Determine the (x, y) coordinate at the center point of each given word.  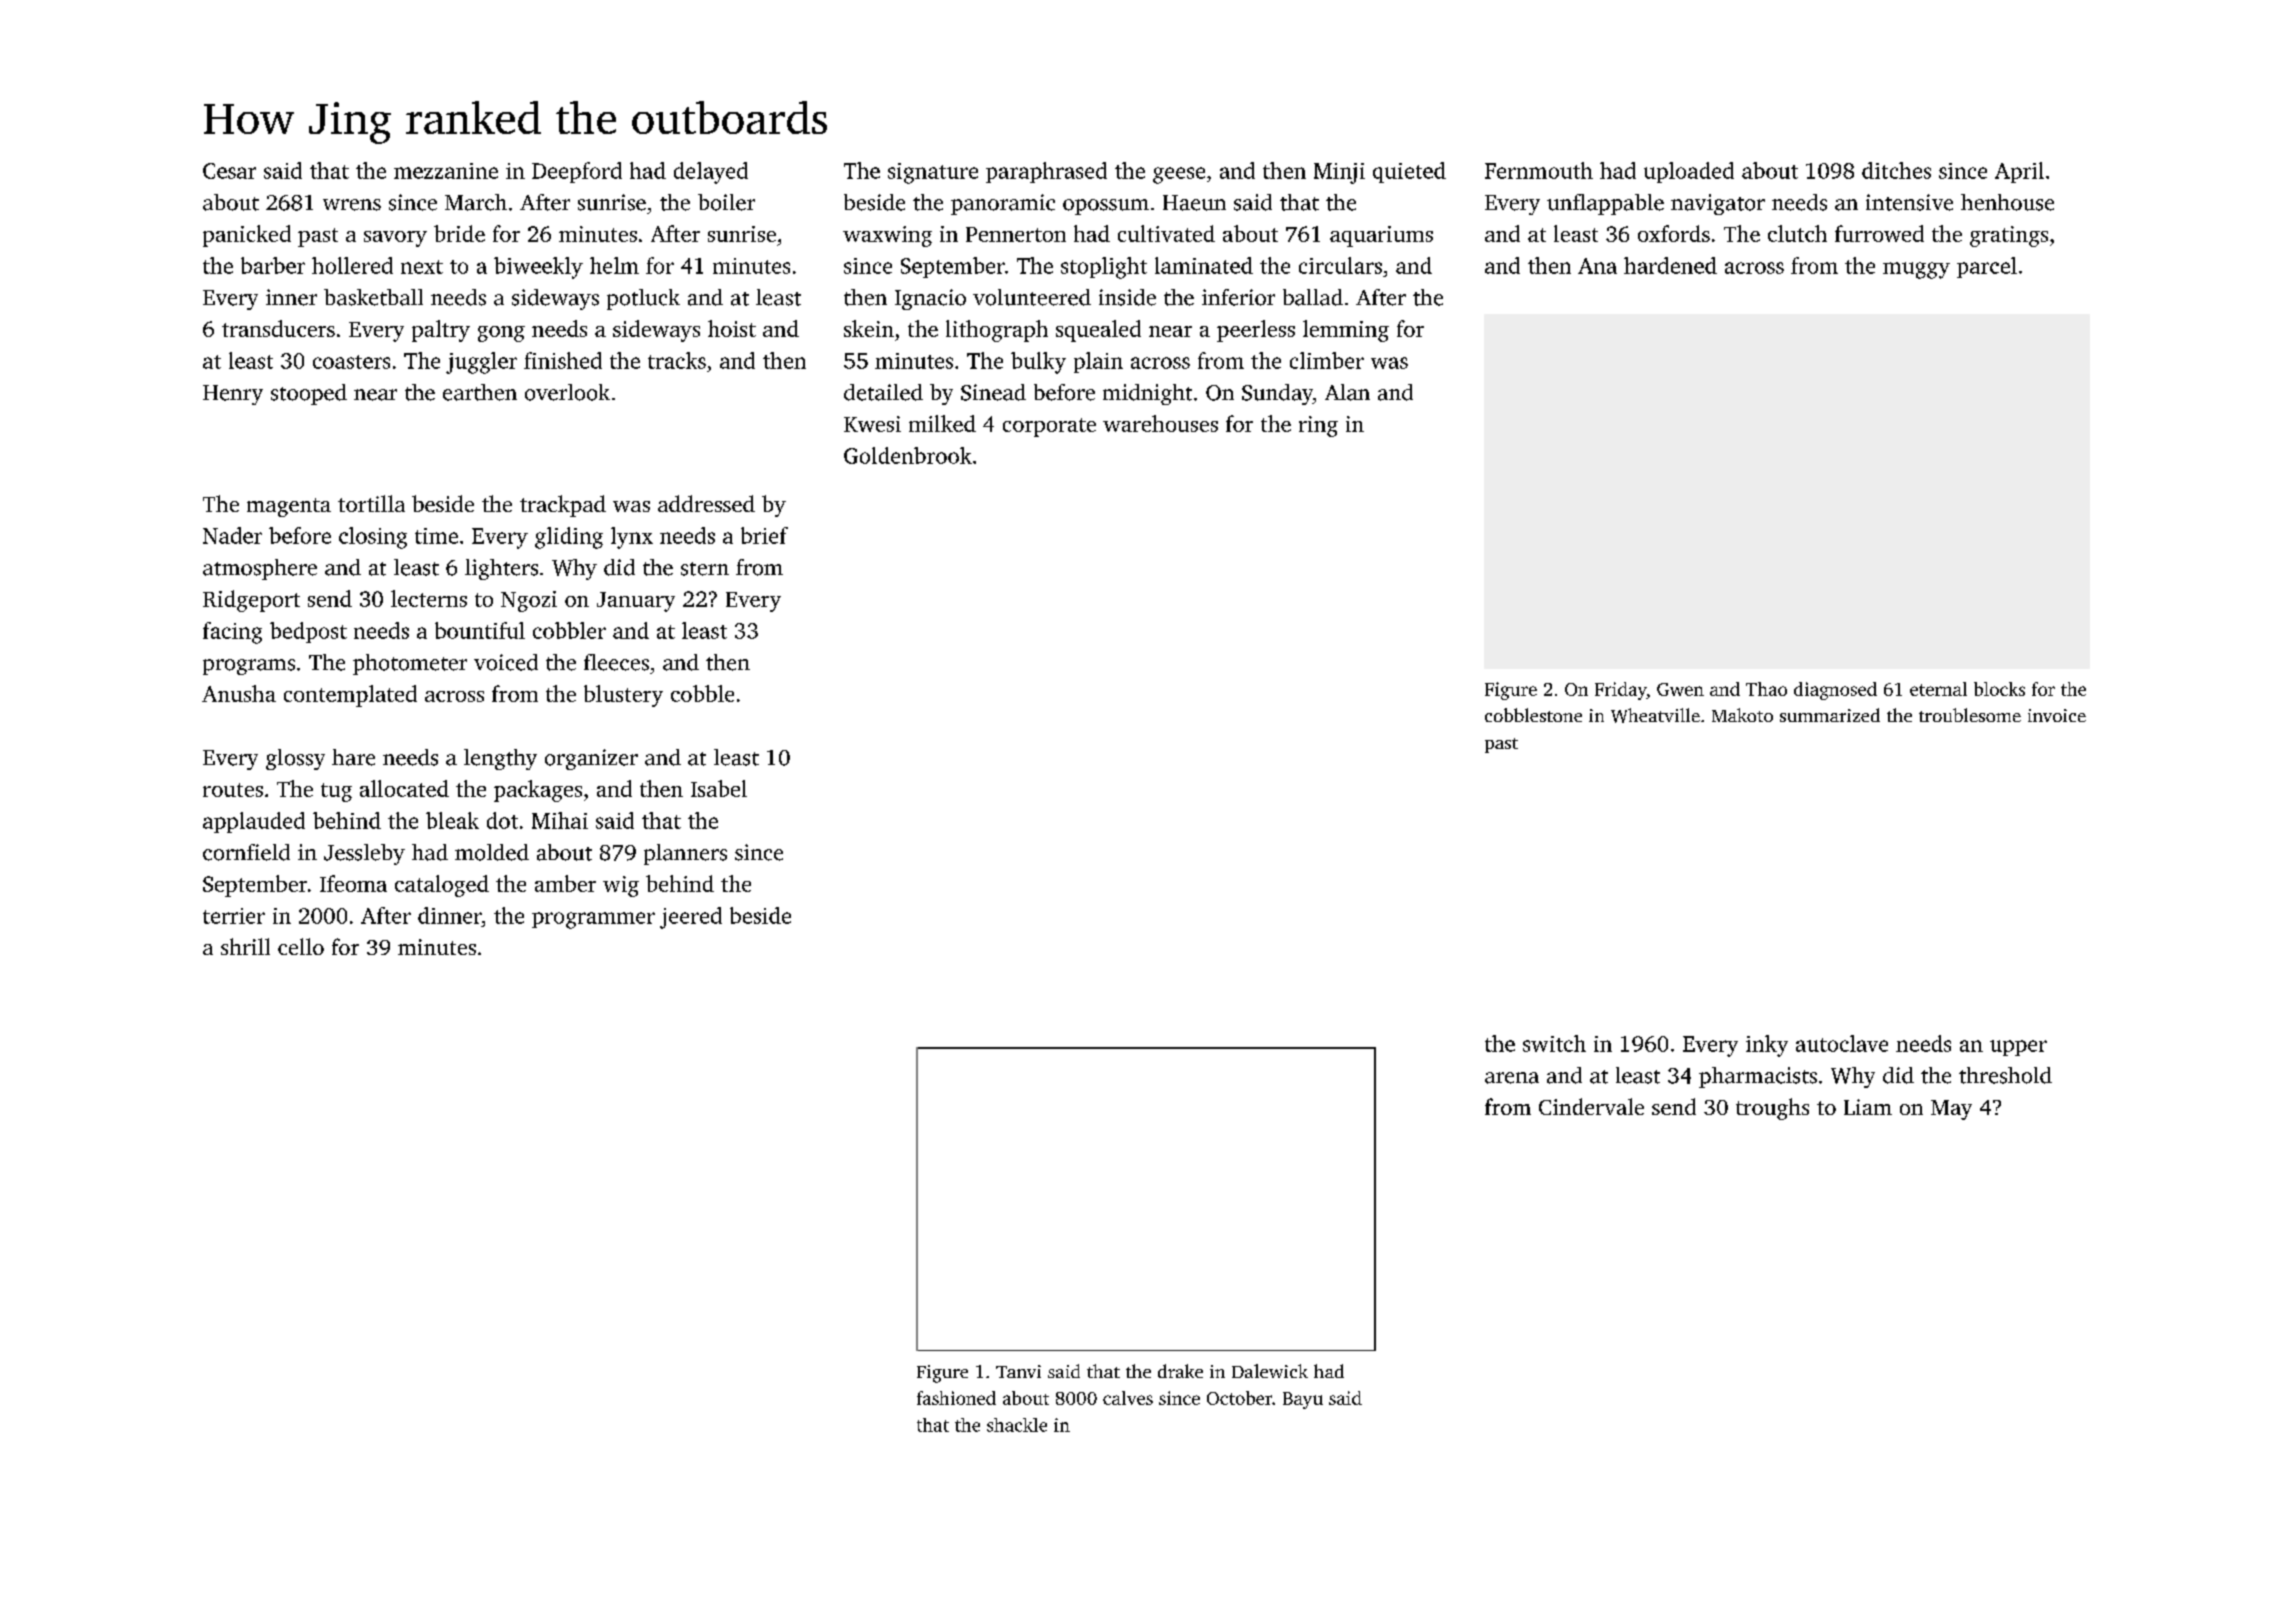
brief (764, 535)
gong (501, 334)
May (1951, 1110)
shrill (245, 946)
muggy (1916, 270)
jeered (691, 918)
